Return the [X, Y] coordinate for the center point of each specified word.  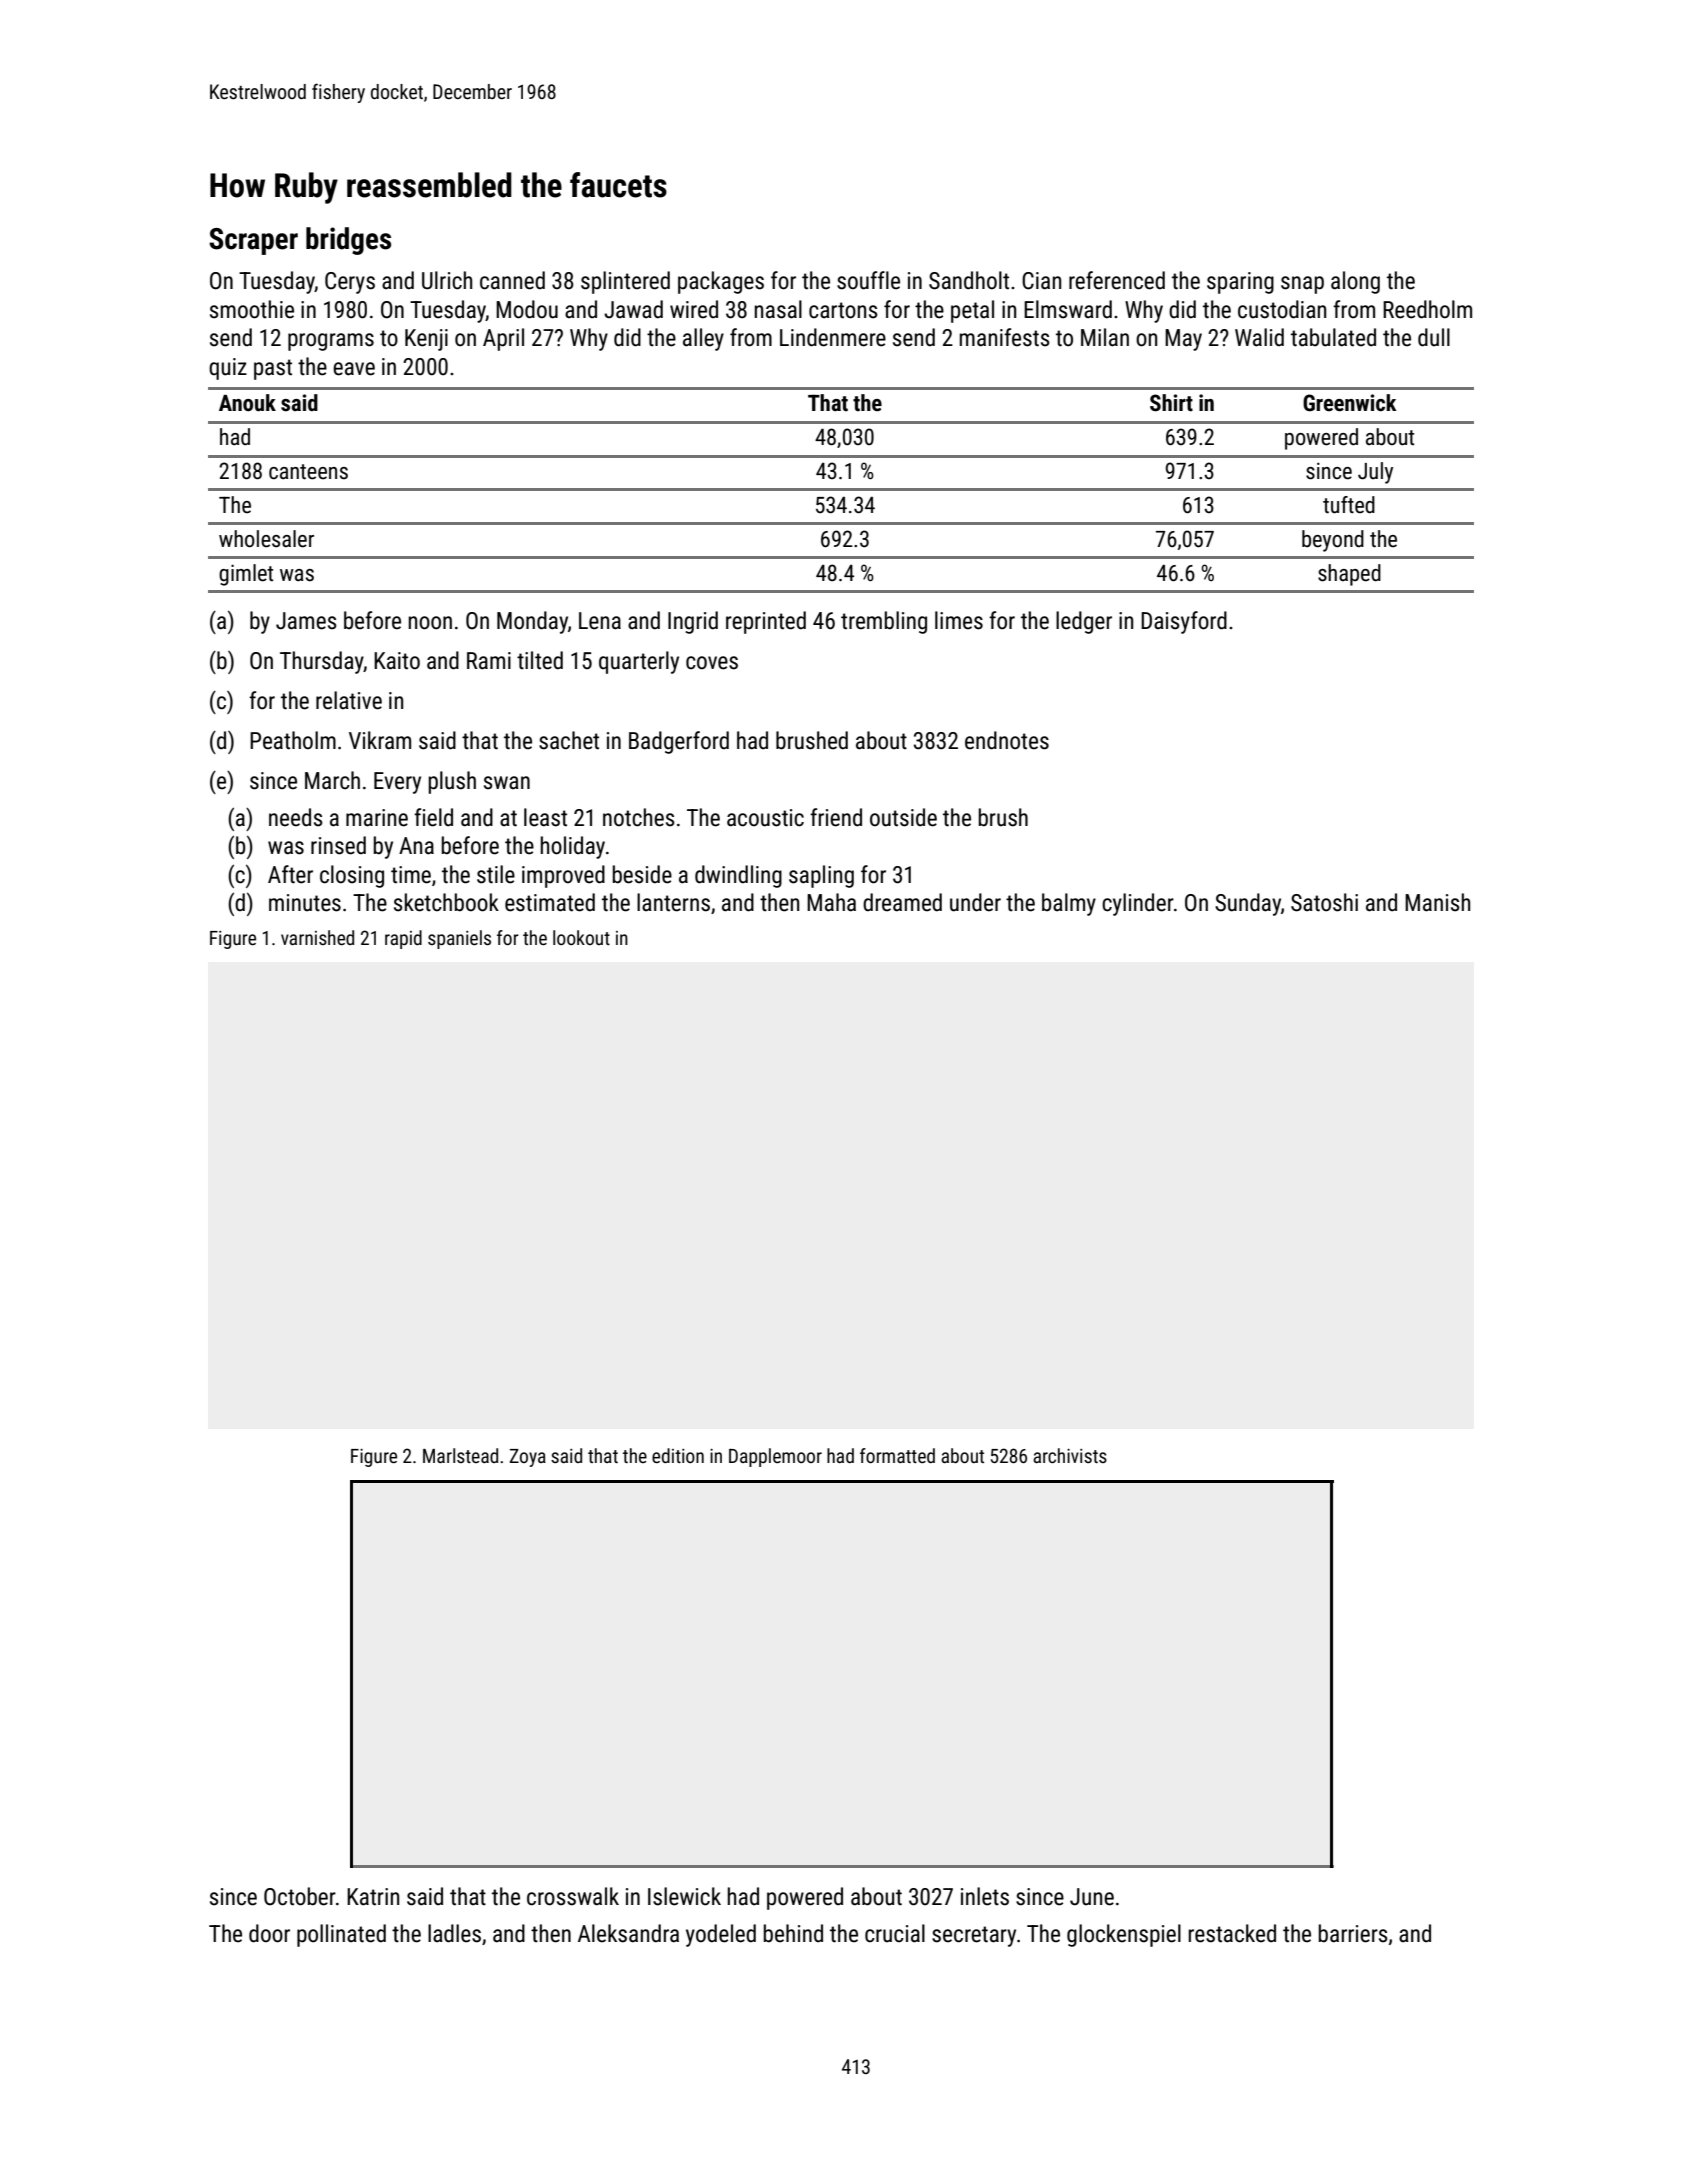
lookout [581, 937]
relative [349, 700]
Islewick [684, 1896]
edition [678, 1455]
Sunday [1248, 904]
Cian [1041, 281]
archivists [1070, 1455]
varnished [317, 937]
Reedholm [1427, 309]
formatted [897, 1455]
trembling [884, 622]
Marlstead [460, 1455]
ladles [454, 1933]
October [300, 1896]
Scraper [253, 241]
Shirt [1171, 403]
